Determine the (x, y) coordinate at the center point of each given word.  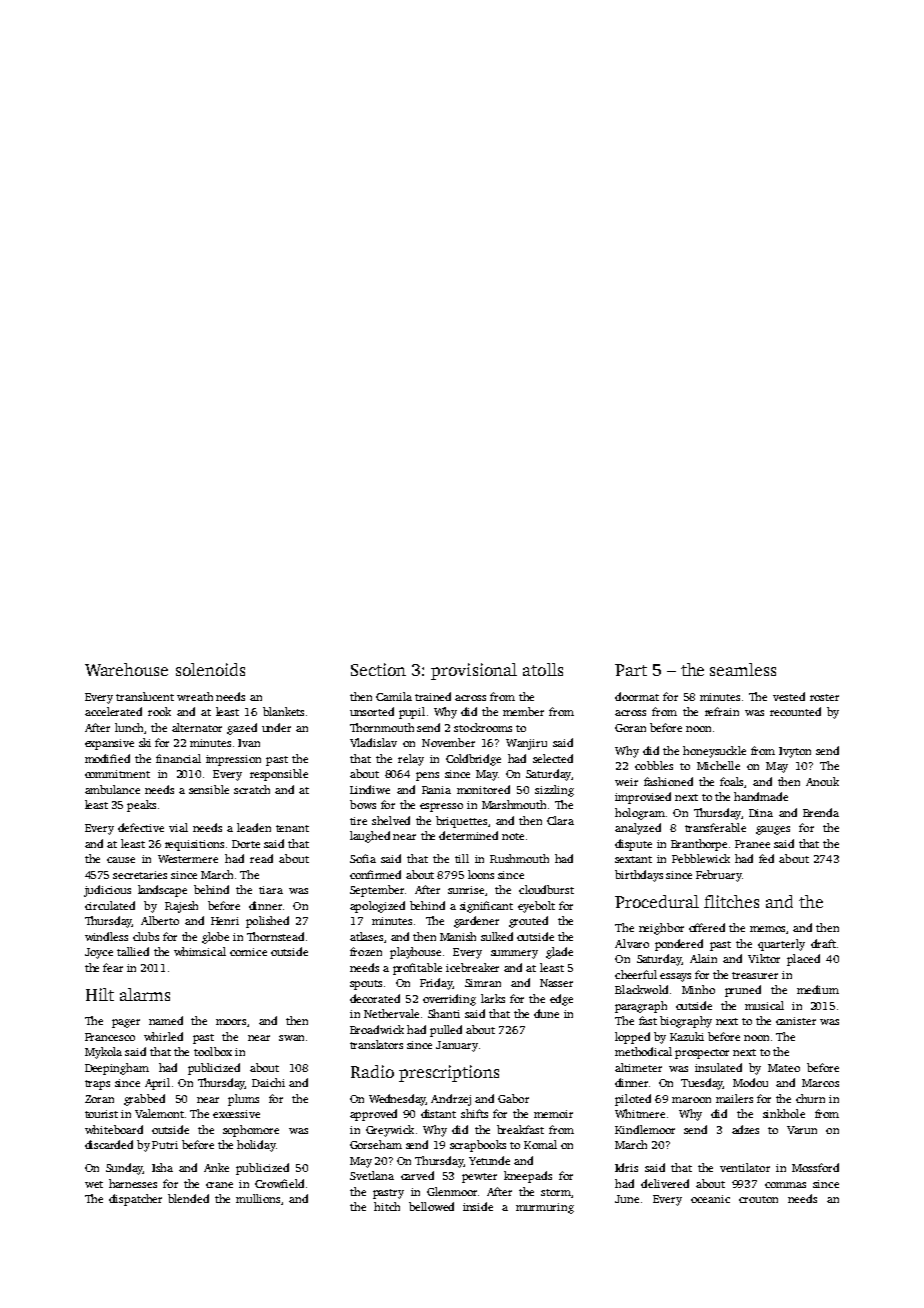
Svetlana (372, 1175)
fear (113, 967)
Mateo (784, 1068)
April (157, 1084)
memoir (553, 1114)
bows (363, 804)
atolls (543, 669)
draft (823, 943)
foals (731, 781)
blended (188, 1198)
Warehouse (126, 669)
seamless (743, 669)
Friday (436, 984)
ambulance (112, 789)
